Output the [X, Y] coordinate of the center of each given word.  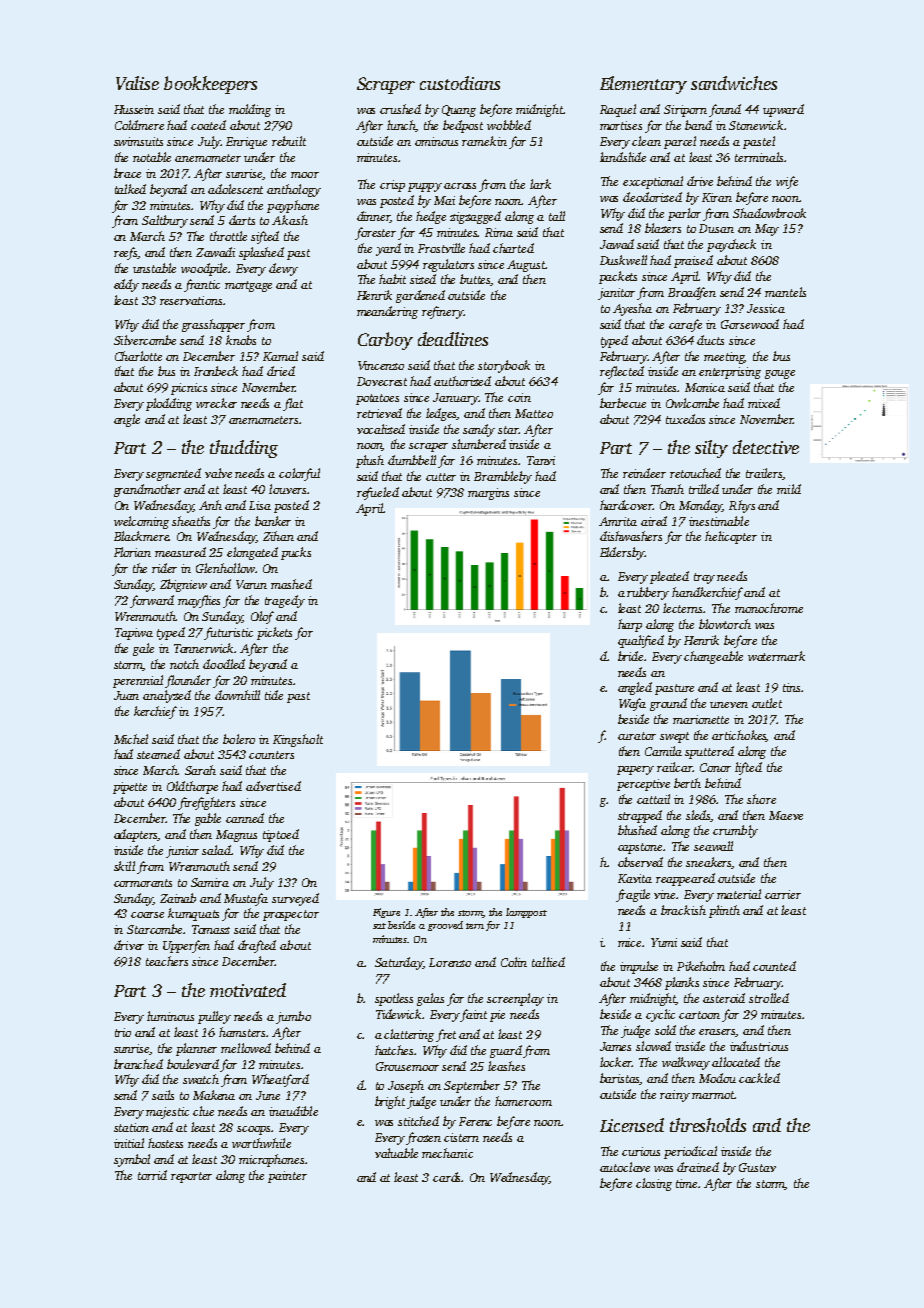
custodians [460, 83]
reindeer [644, 473]
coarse [147, 915]
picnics [189, 389]
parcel [680, 142]
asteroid [724, 998]
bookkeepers [210, 85]
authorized [462, 381]
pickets [274, 633]
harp [630, 625]
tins [791, 687]
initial [129, 1143]
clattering [409, 1035]
